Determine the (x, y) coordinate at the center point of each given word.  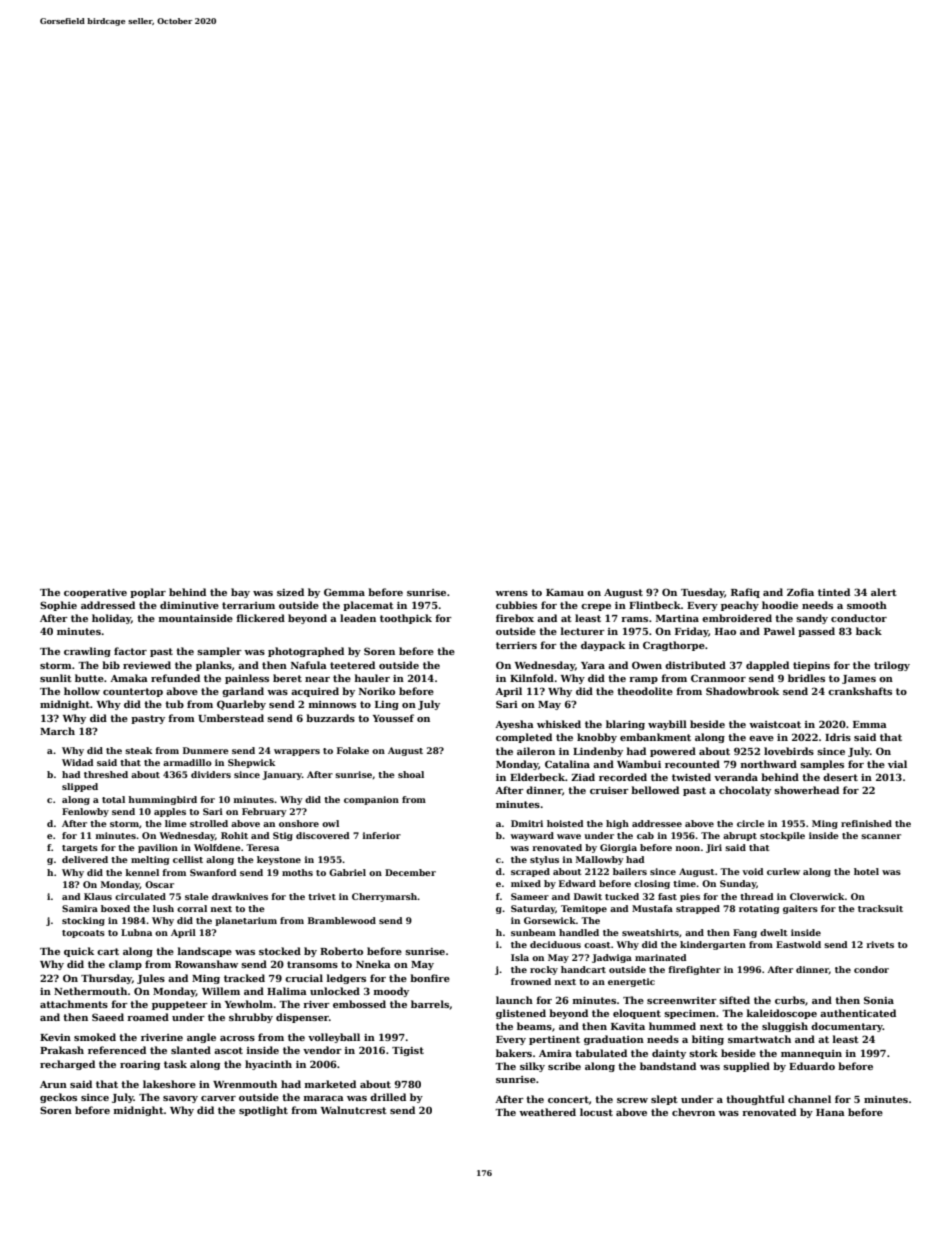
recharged (67, 1065)
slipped (80, 787)
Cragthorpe (674, 646)
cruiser (609, 790)
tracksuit (880, 908)
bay (240, 593)
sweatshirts (650, 932)
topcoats (83, 934)
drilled (388, 1097)
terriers (516, 645)
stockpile (782, 836)
